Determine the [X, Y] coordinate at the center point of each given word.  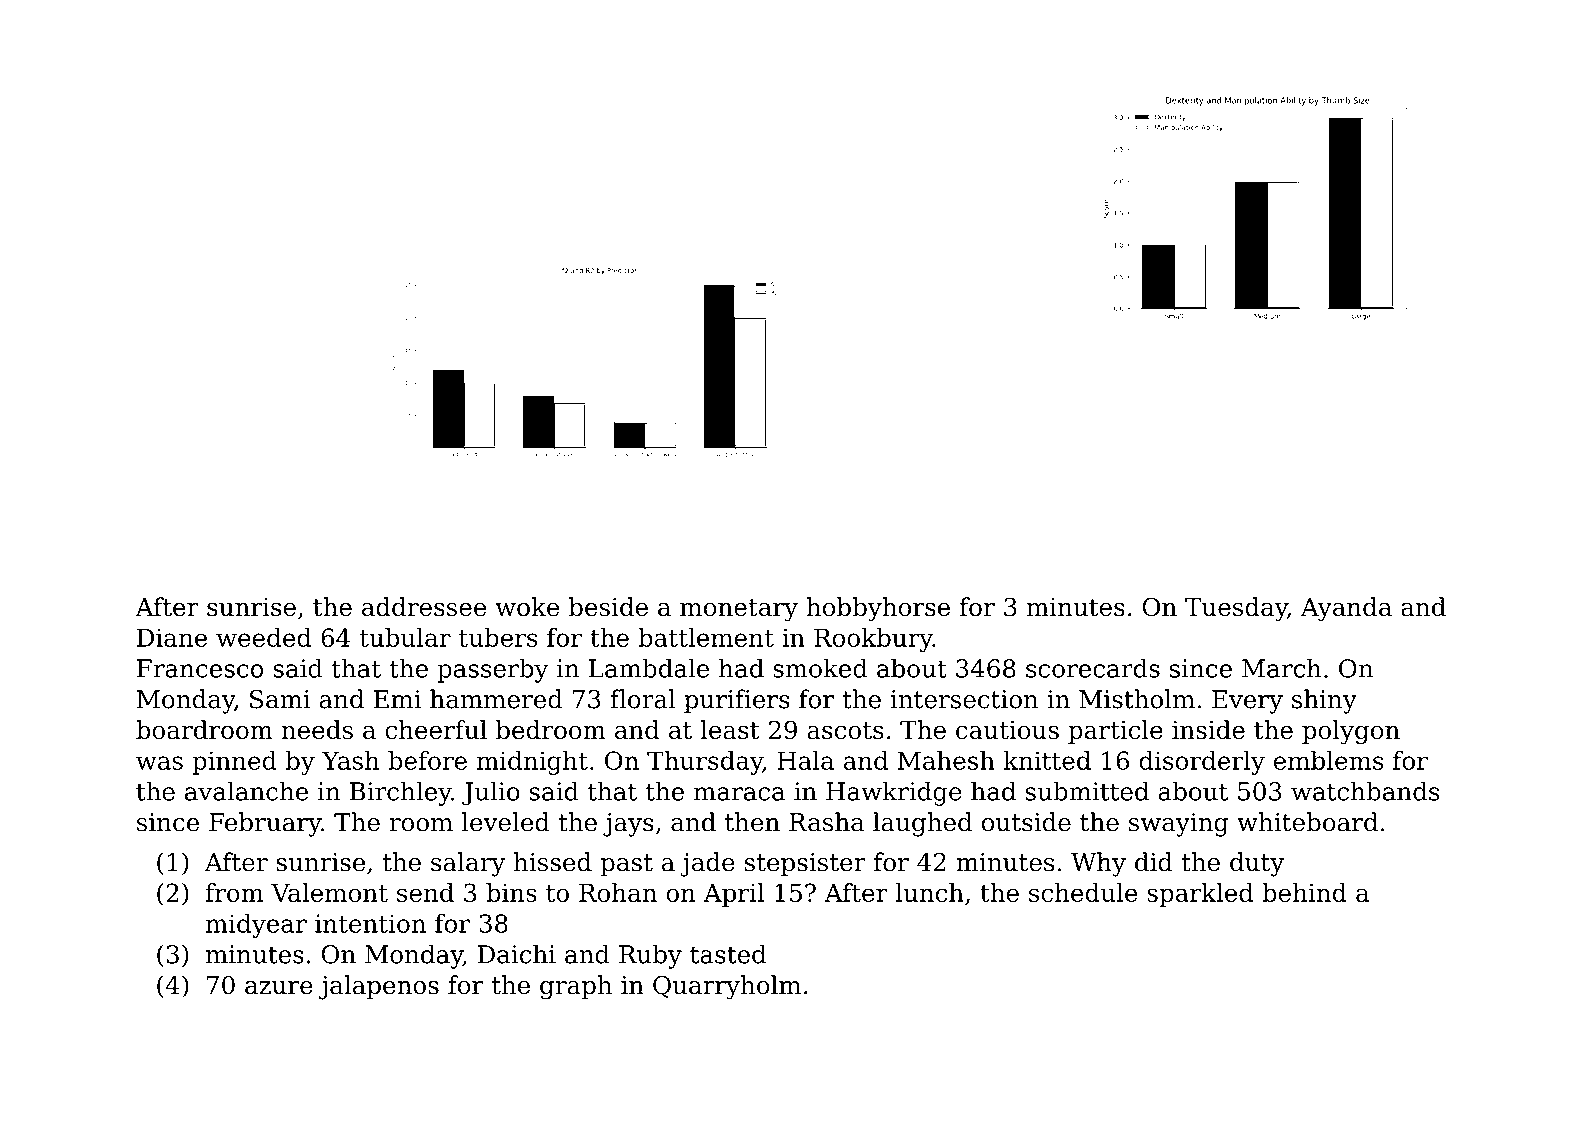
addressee [424, 607]
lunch [930, 892]
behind [1304, 892]
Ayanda [1346, 609]
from [234, 892]
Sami [280, 699]
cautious [1007, 730]
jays [628, 825]
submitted [1087, 791]
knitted [1047, 760]
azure [279, 988]
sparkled [1200, 895]
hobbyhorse [878, 609]
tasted [728, 954]
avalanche [246, 791]
